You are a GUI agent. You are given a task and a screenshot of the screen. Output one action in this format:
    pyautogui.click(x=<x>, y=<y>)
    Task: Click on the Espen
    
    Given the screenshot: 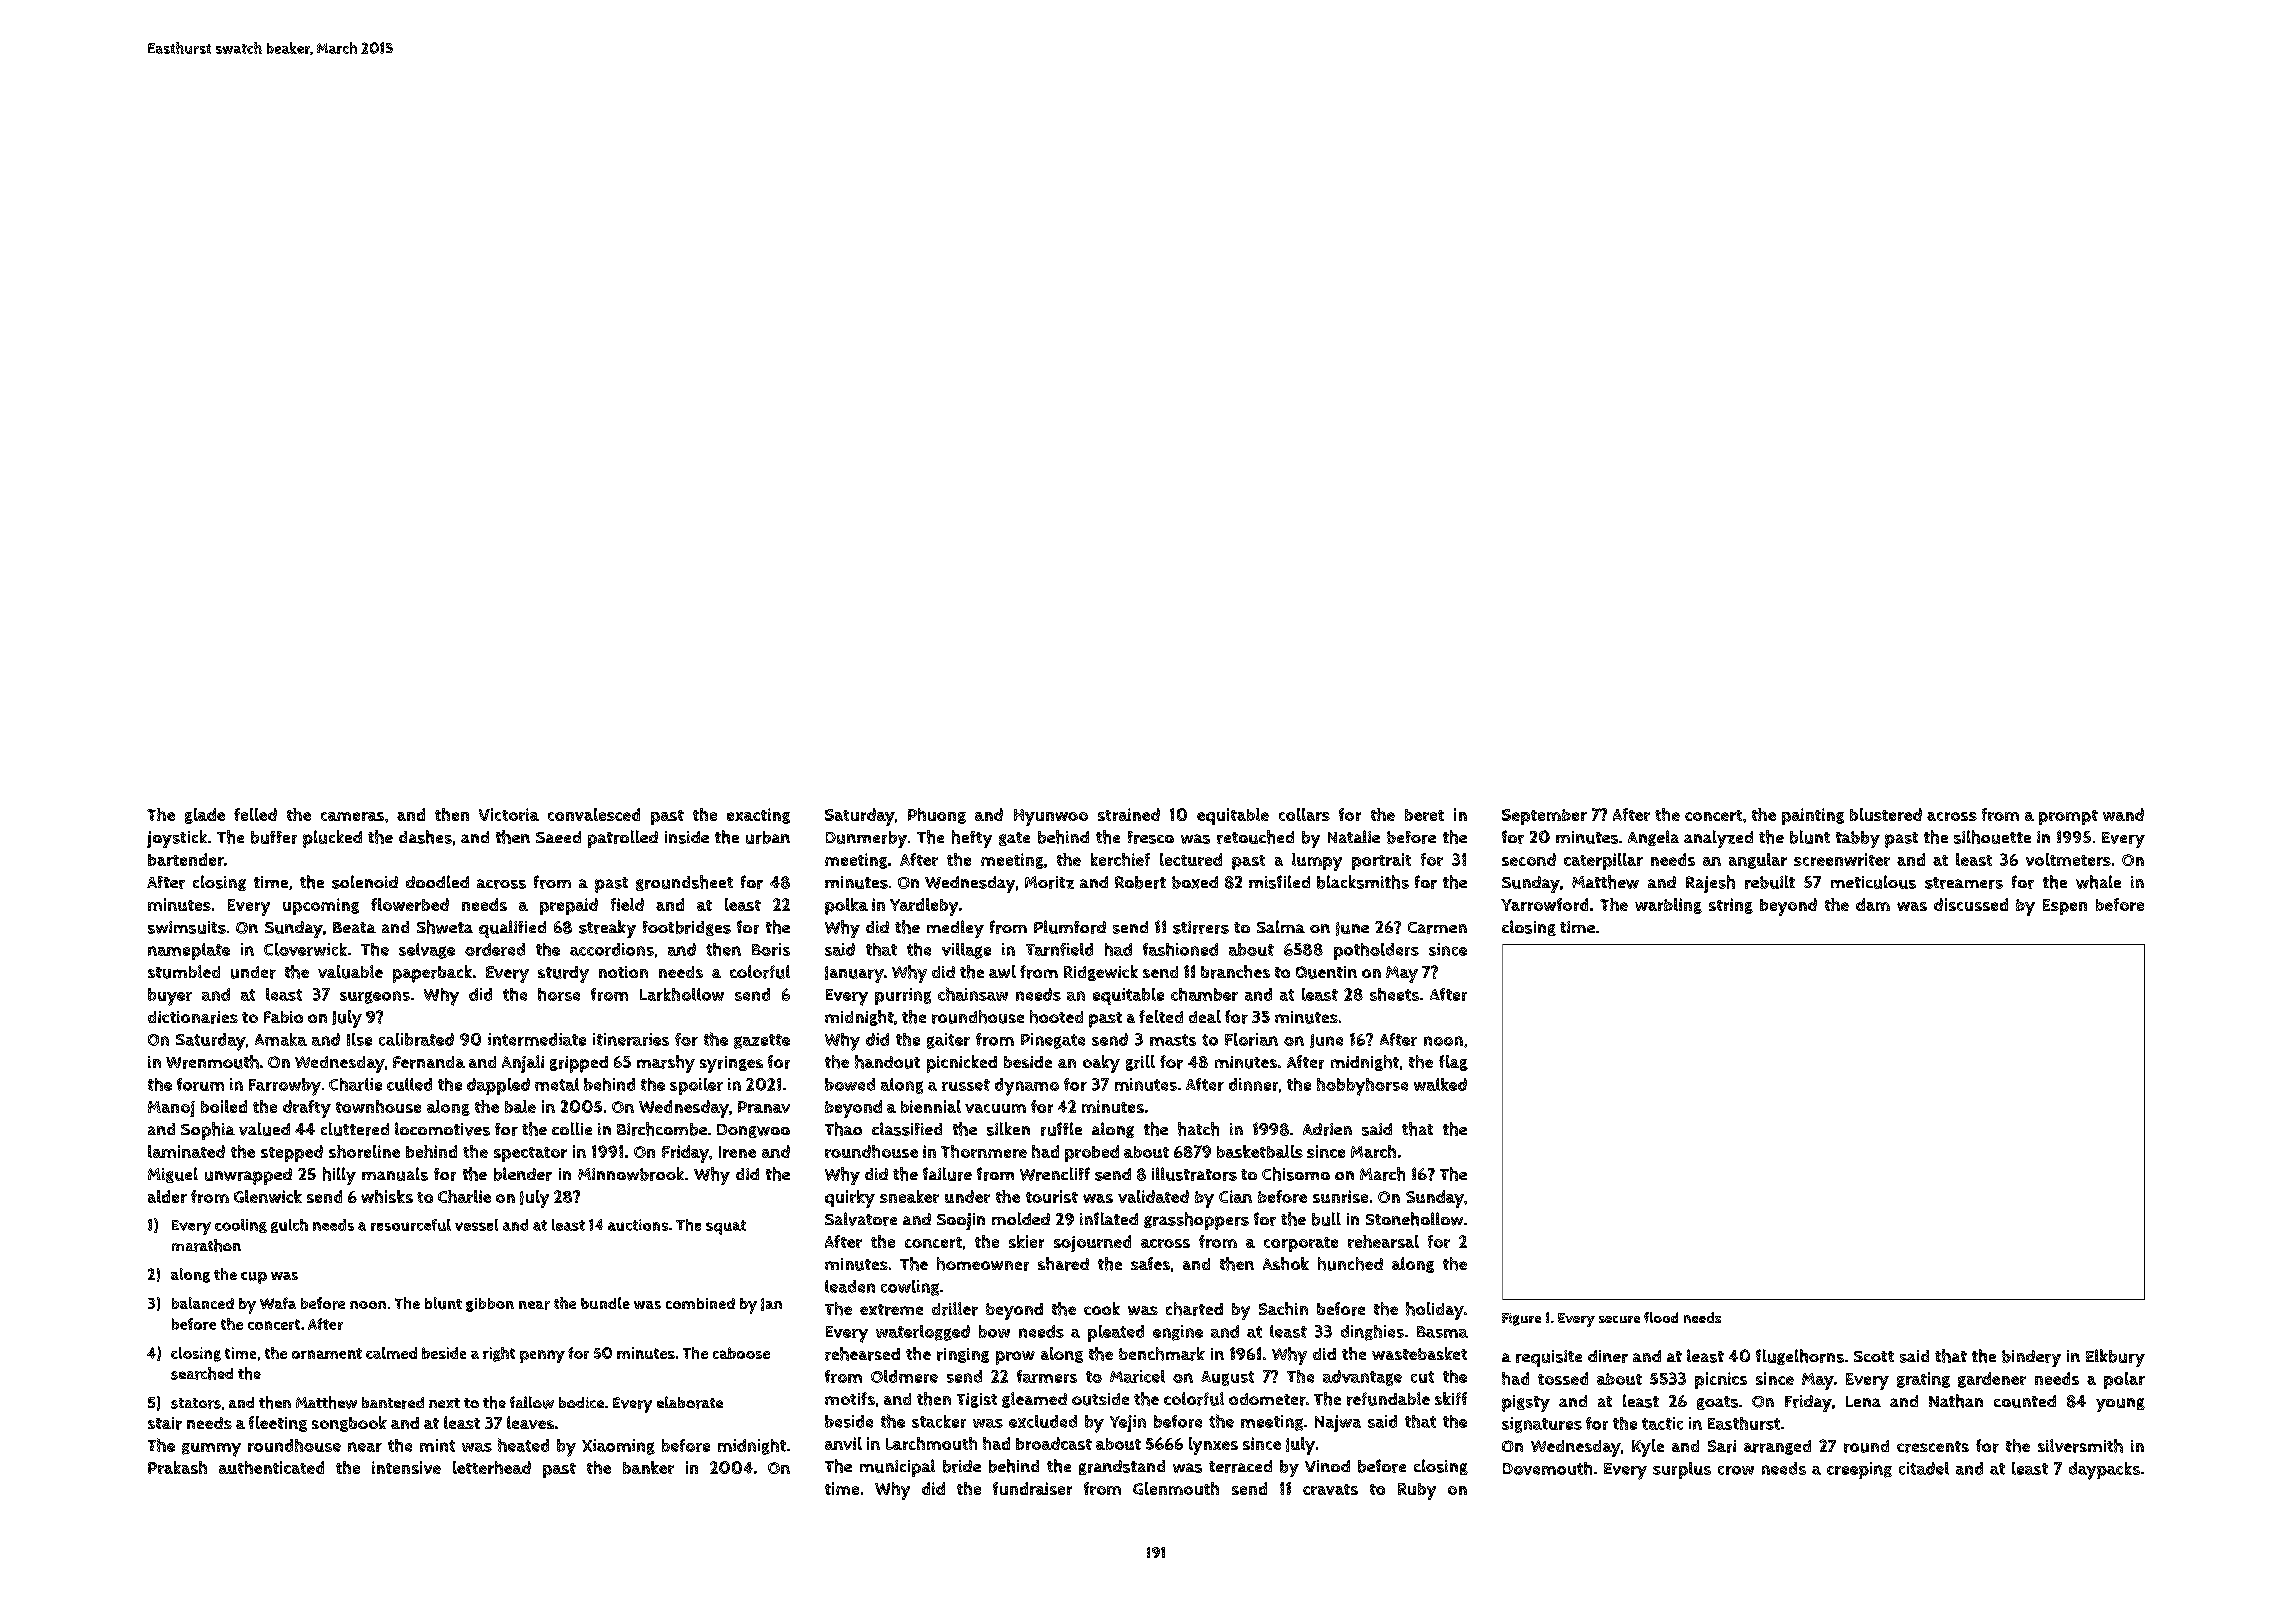 What is the action you would take?
    pyautogui.click(x=2065, y=907)
